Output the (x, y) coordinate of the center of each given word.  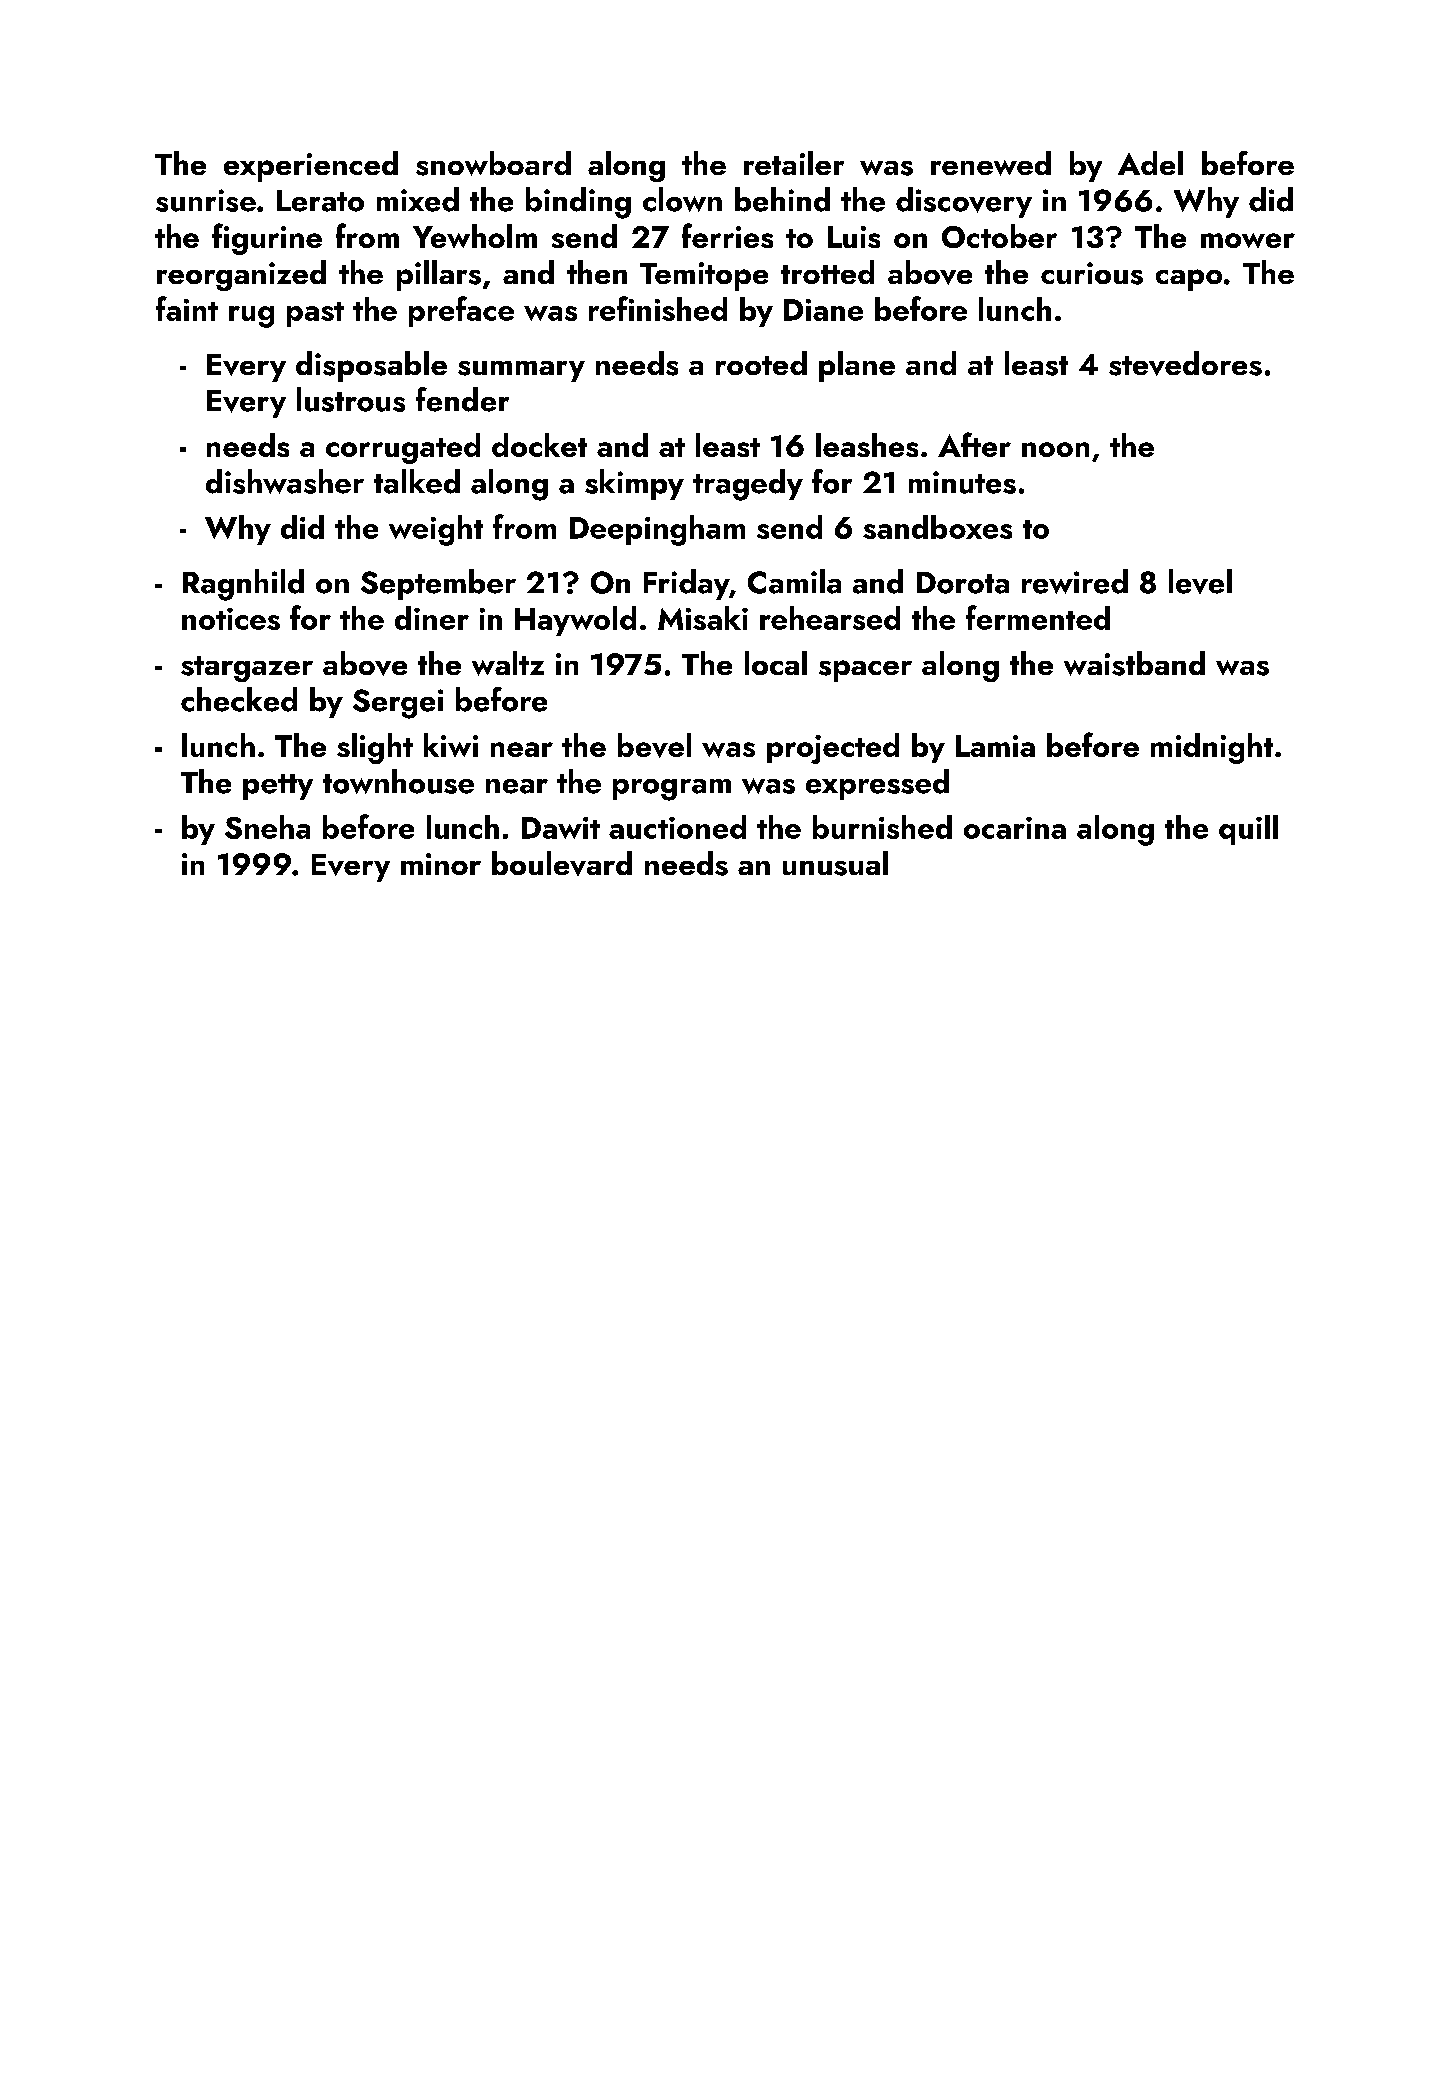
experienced (311, 166)
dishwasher (285, 481)
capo (1189, 280)
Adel (1150, 163)
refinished (658, 308)
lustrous (351, 399)
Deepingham (657, 530)
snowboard (493, 163)
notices (231, 619)
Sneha (267, 827)
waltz (508, 663)
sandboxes (937, 527)
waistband (1134, 663)
